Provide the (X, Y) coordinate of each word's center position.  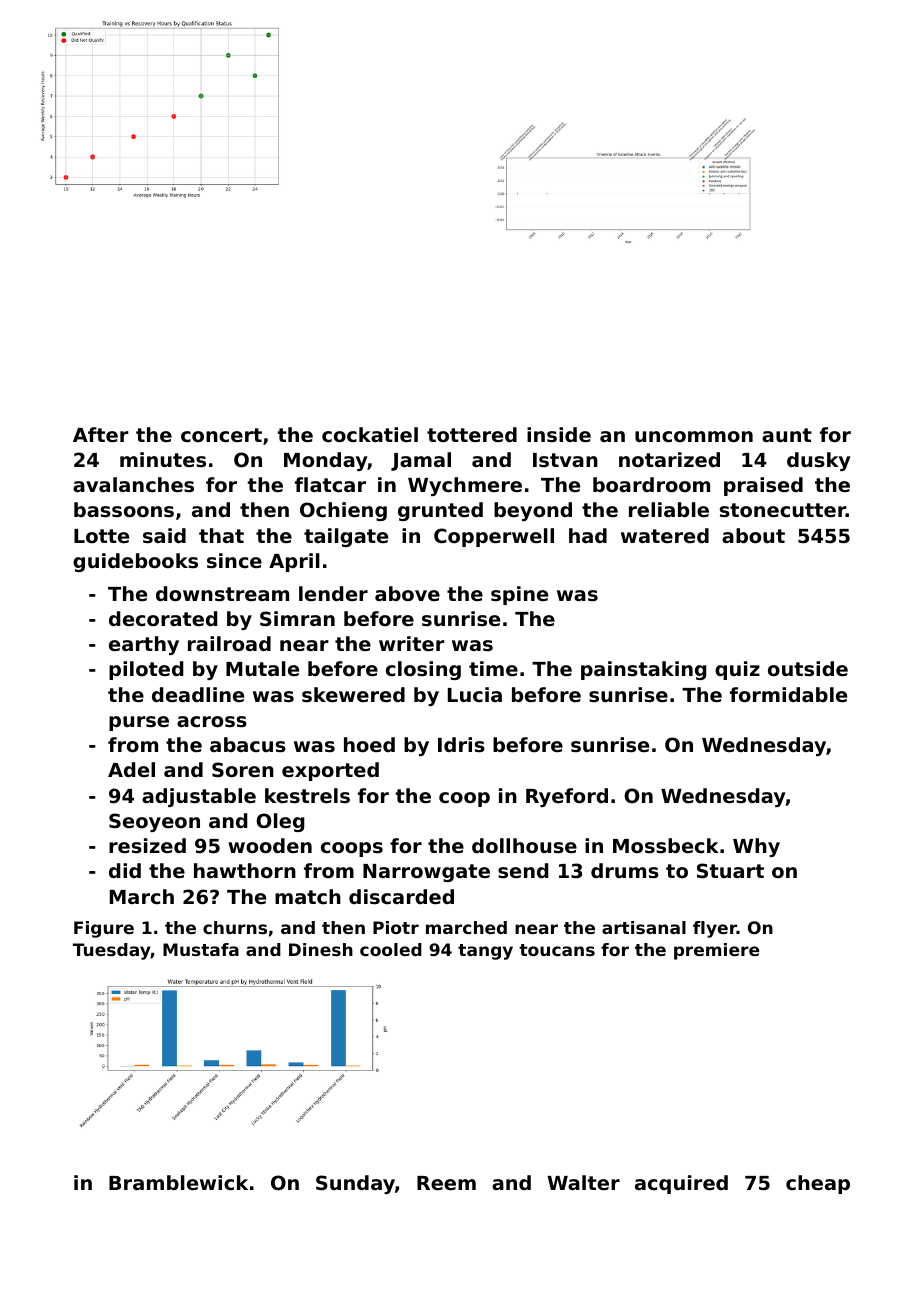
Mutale (262, 668)
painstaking (644, 670)
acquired (681, 1184)
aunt (787, 435)
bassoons (124, 510)
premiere (716, 951)
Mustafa (201, 949)
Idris (461, 745)
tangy (485, 952)
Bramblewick (178, 1182)
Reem (446, 1183)
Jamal (421, 461)
